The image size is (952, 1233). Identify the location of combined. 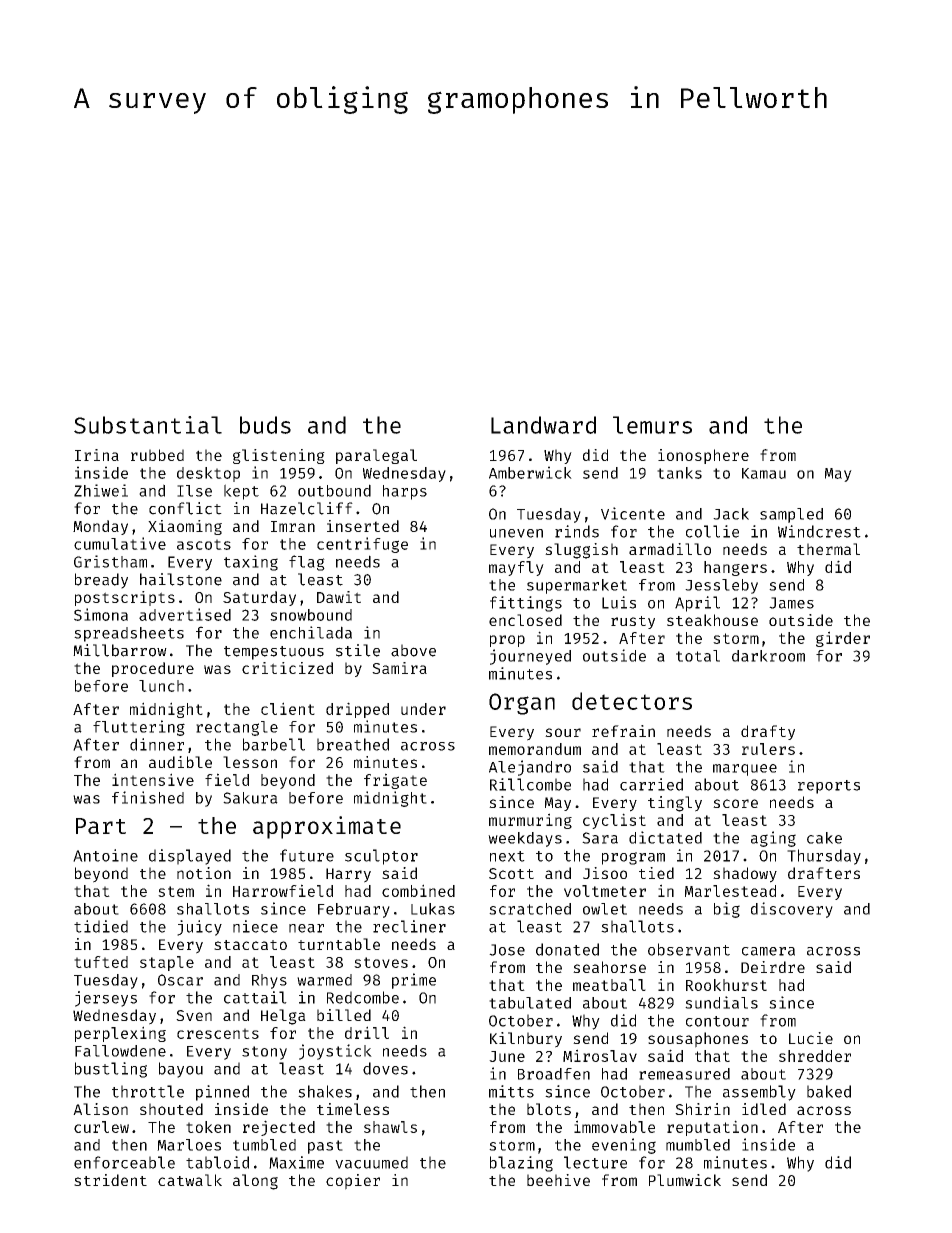
(418, 890).
